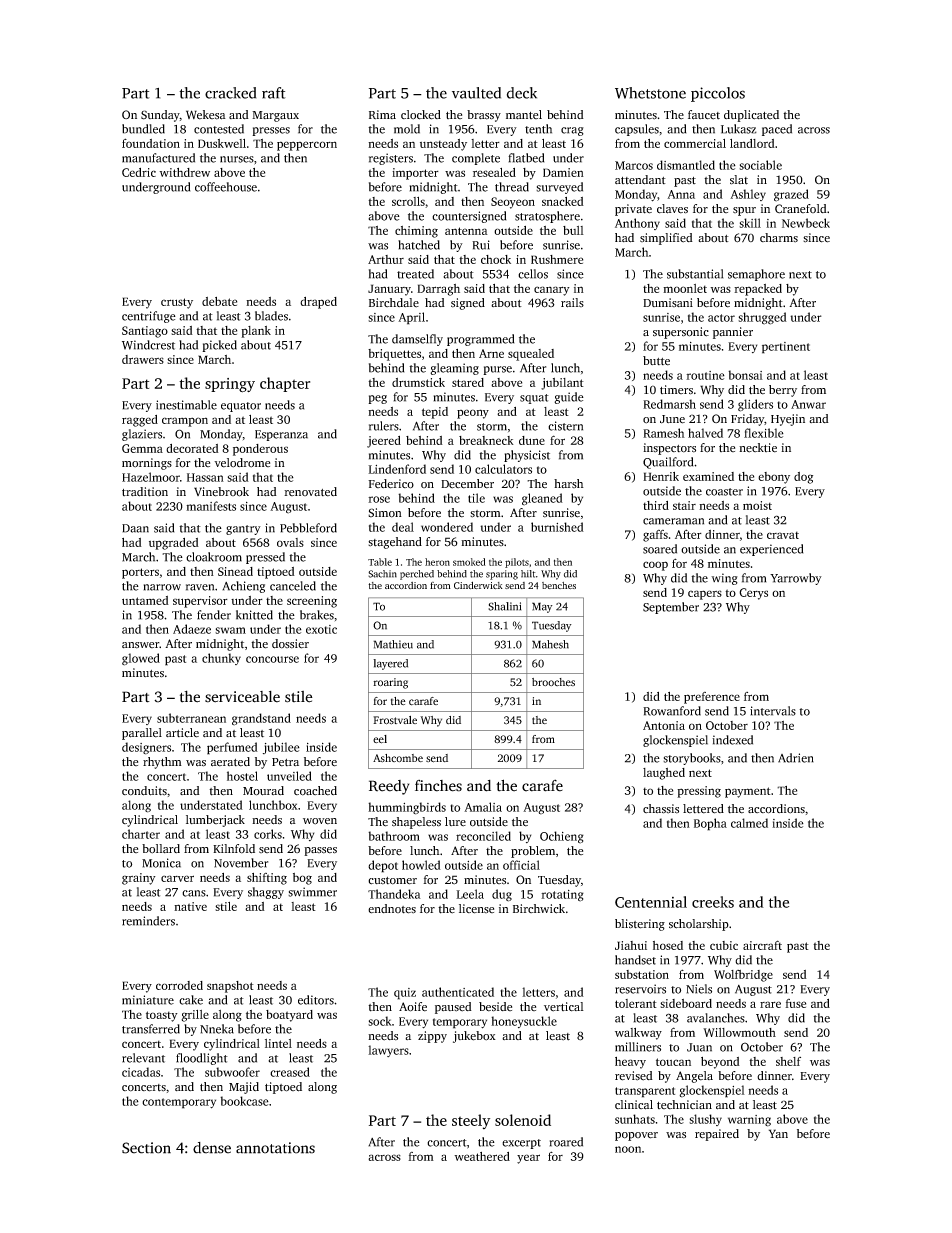 The height and width of the page is (1233, 952). Describe the element at coordinates (553, 682) in the page. I see `brooches` at that location.
